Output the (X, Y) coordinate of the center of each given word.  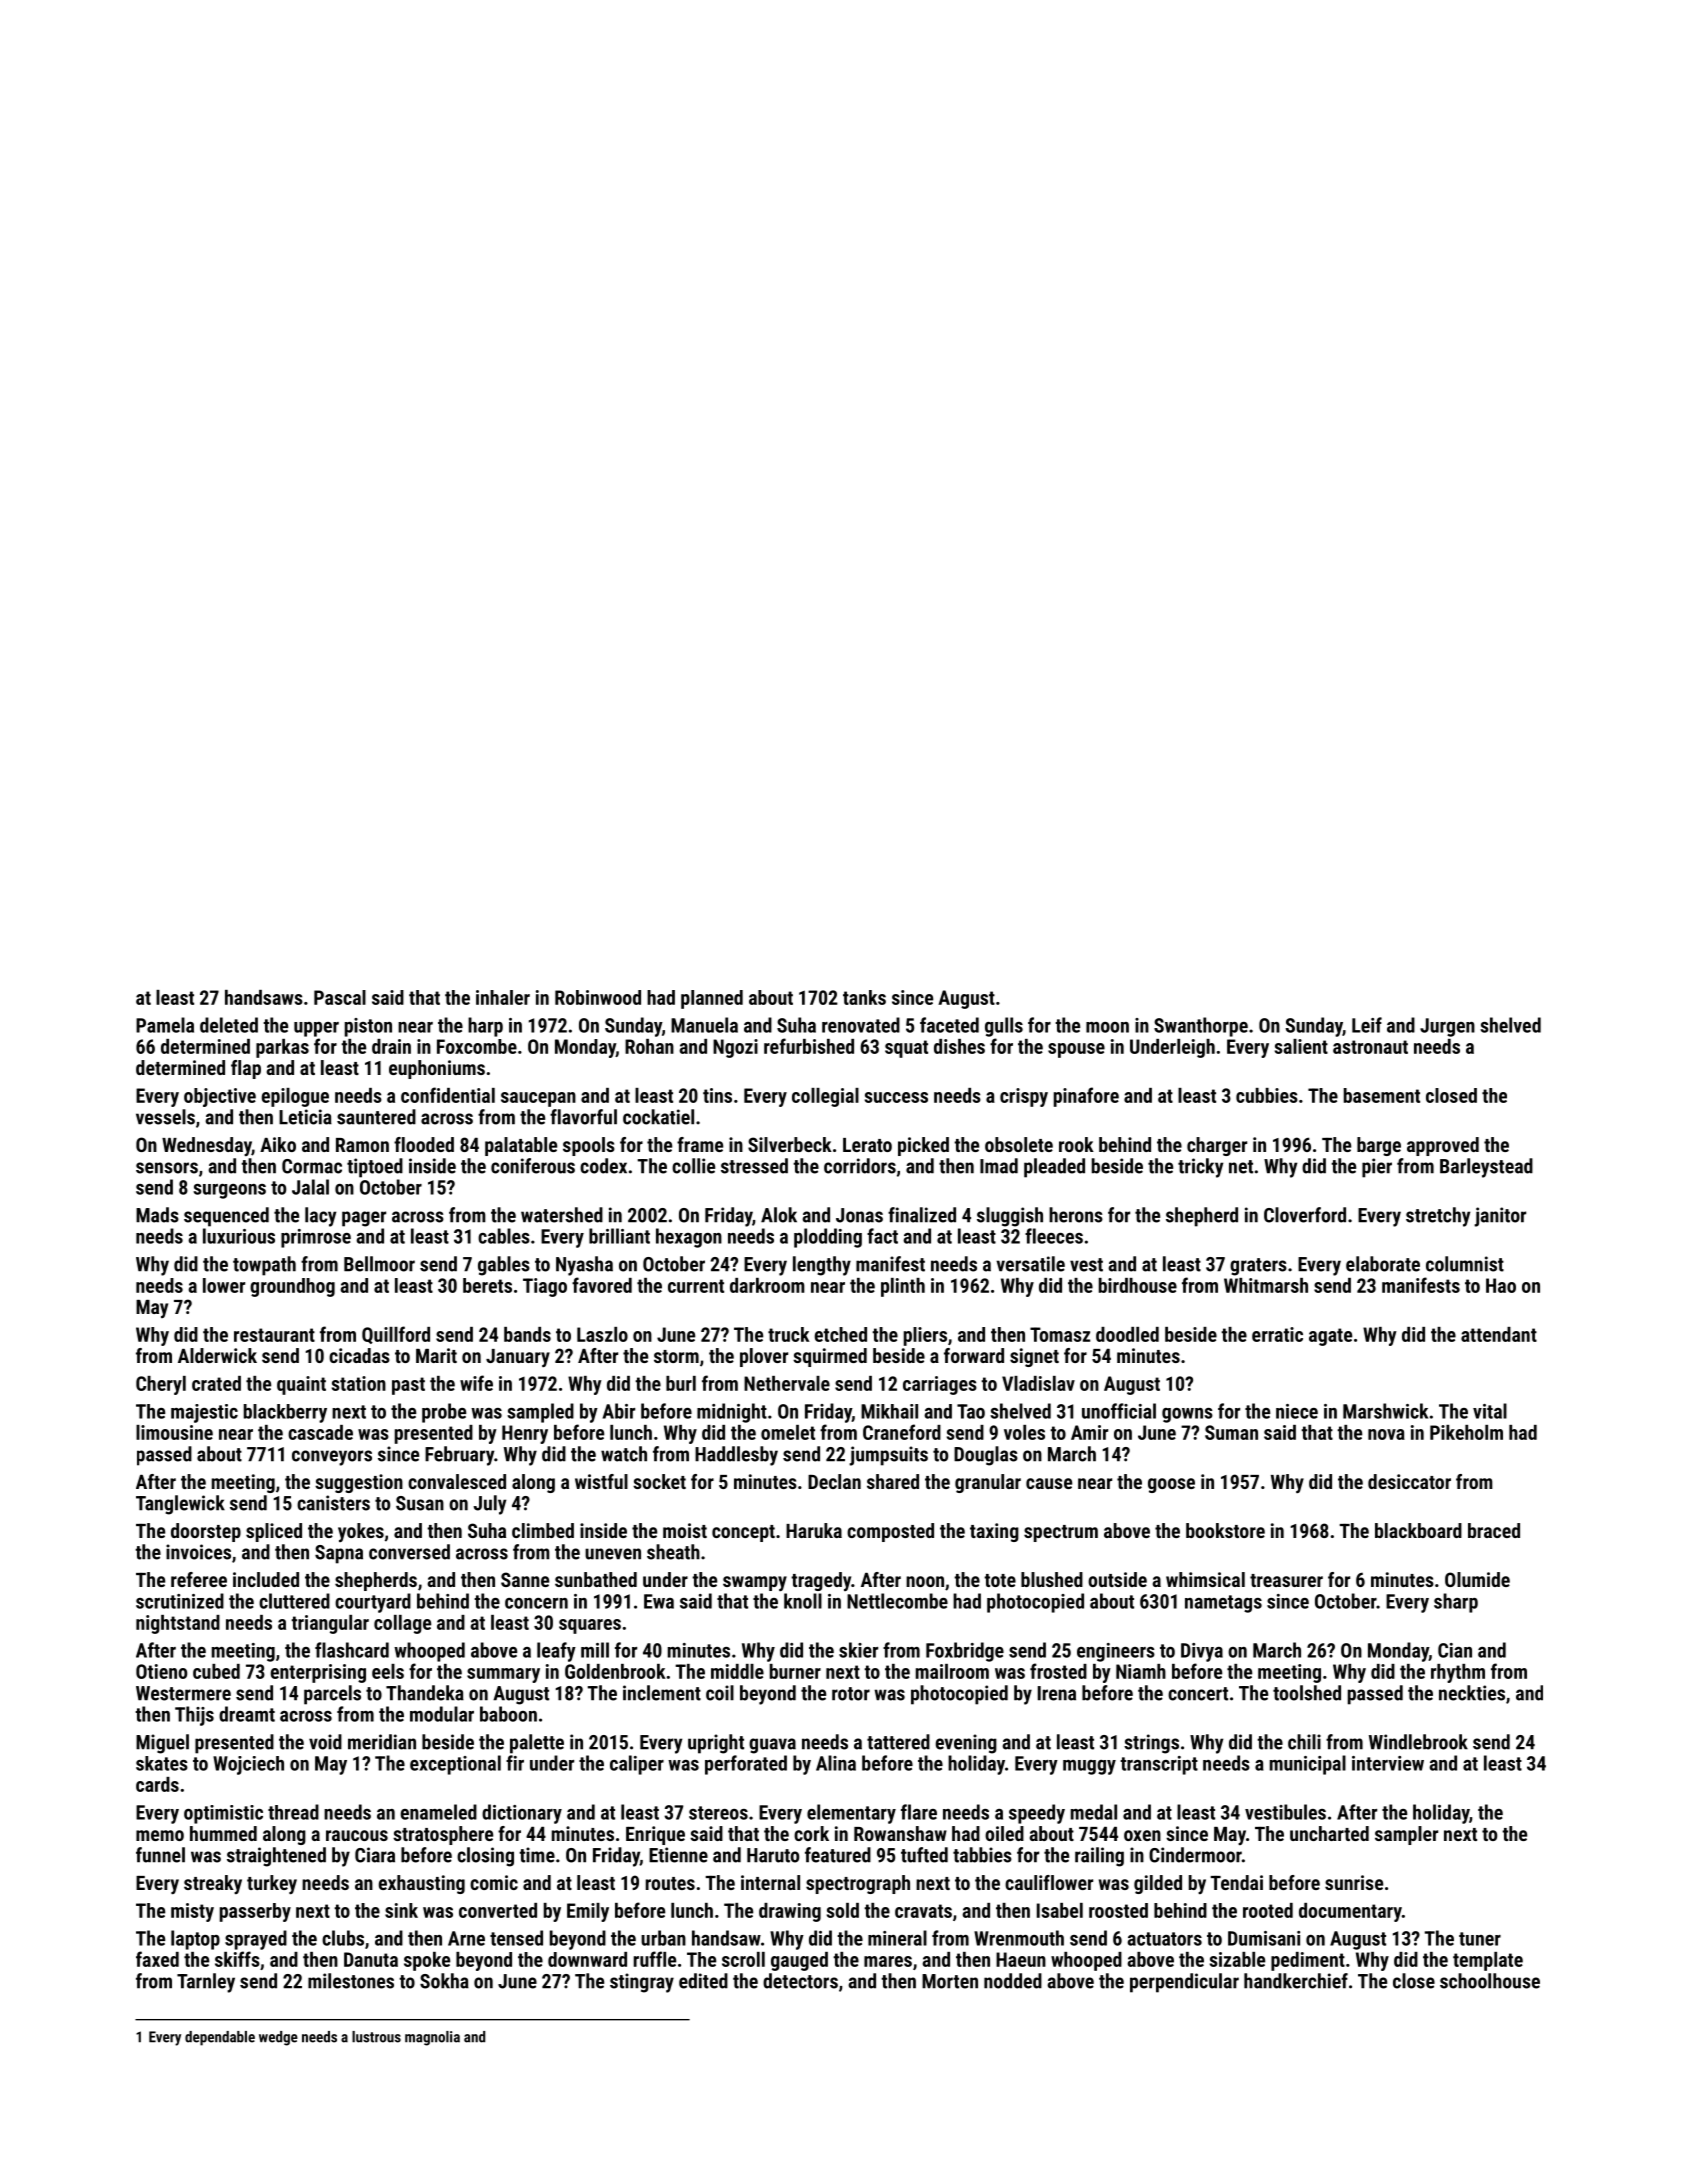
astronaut (1370, 1047)
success (896, 1097)
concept (743, 1533)
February (459, 1456)
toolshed (1307, 1693)
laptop (195, 1940)
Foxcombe (477, 1046)
